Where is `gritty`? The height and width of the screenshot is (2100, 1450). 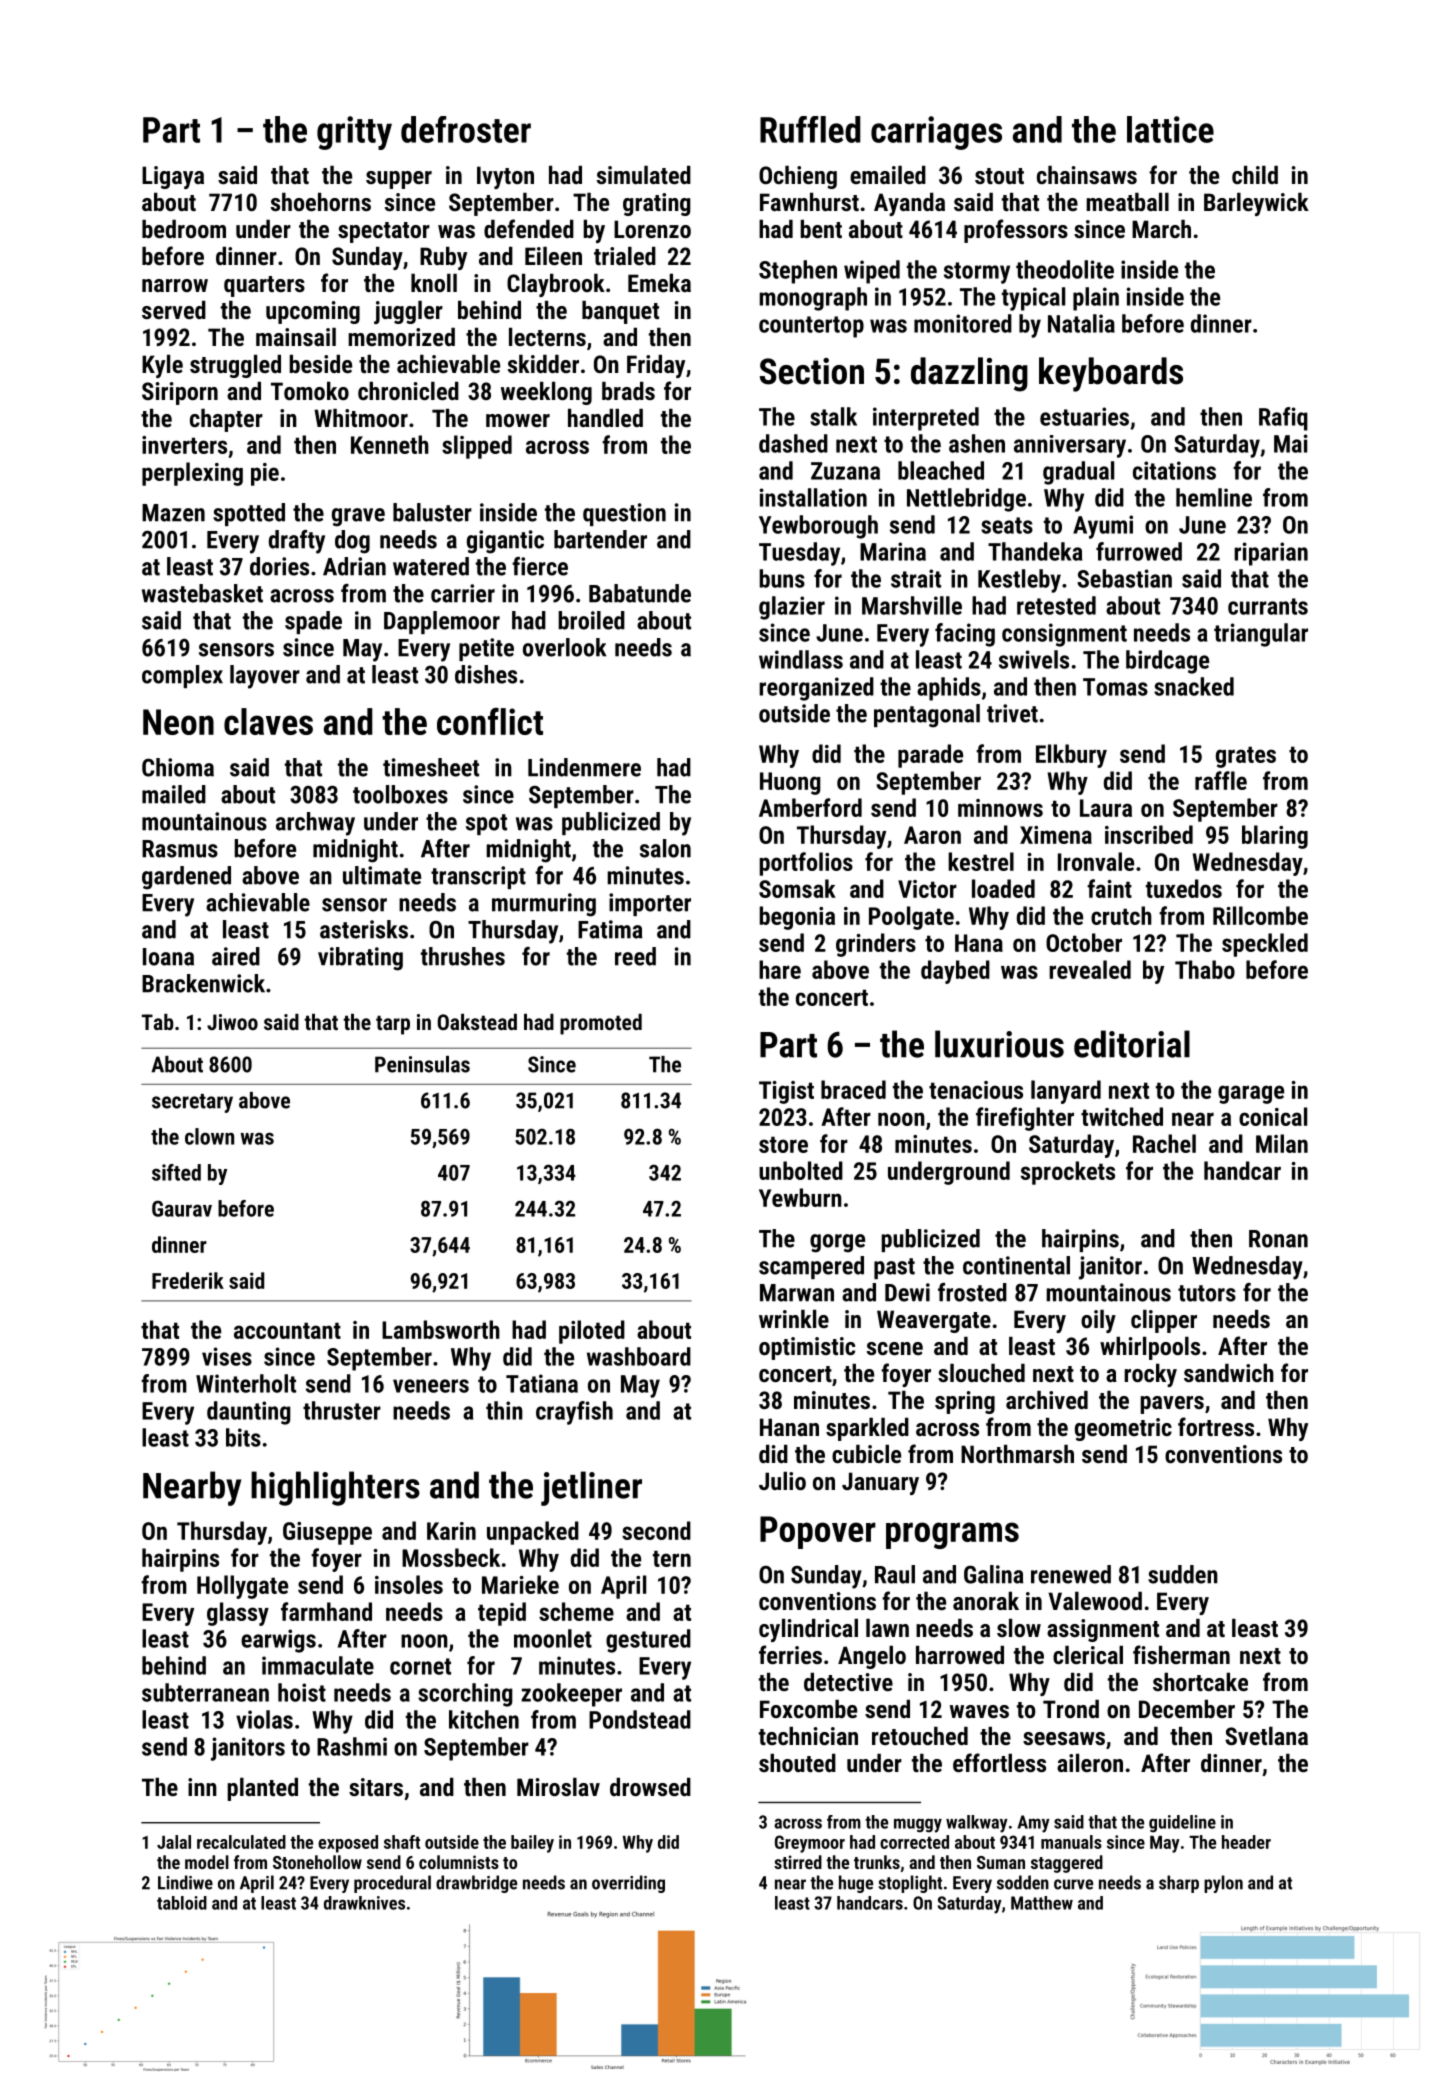 gritty is located at coordinates (354, 133).
